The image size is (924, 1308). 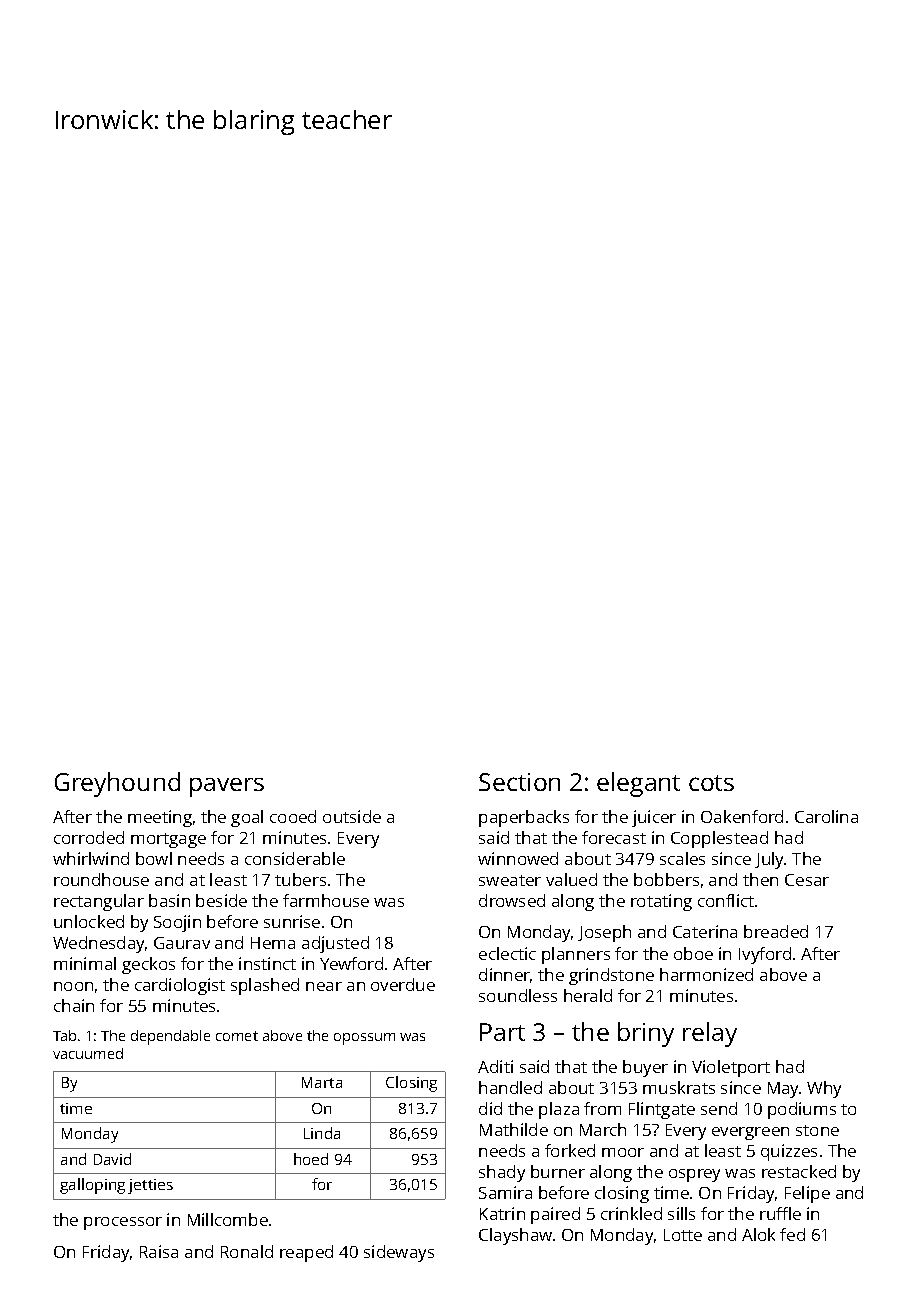 I want to click on vacuumed, so click(x=88, y=1053).
